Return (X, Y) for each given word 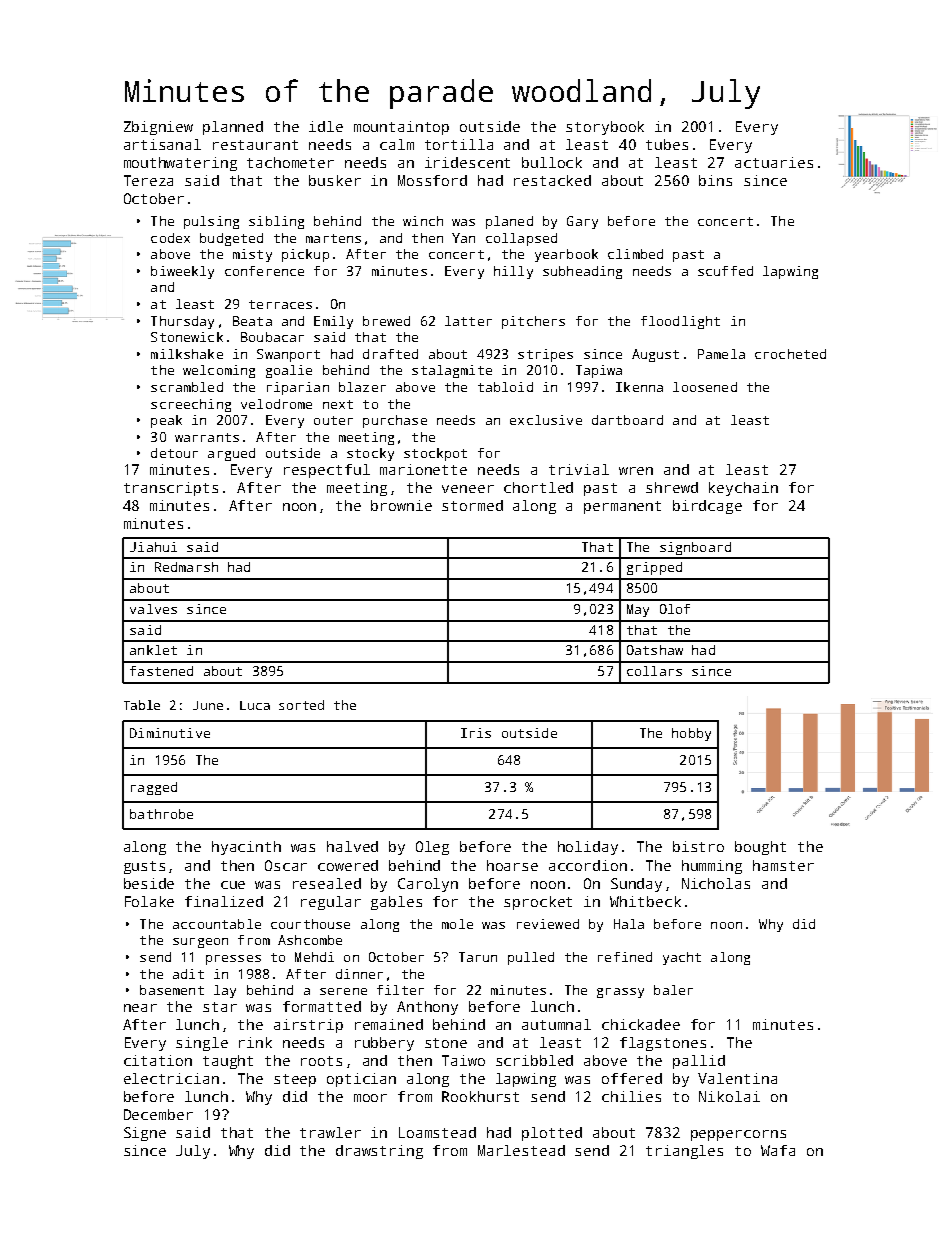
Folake (149, 901)
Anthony (427, 1008)
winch (423, 221)
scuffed (725, 271)
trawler (330, 1132)
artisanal (162, 144)
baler (673, 990)
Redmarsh (186, 567)
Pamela (721, 354)
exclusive (546, 420)
